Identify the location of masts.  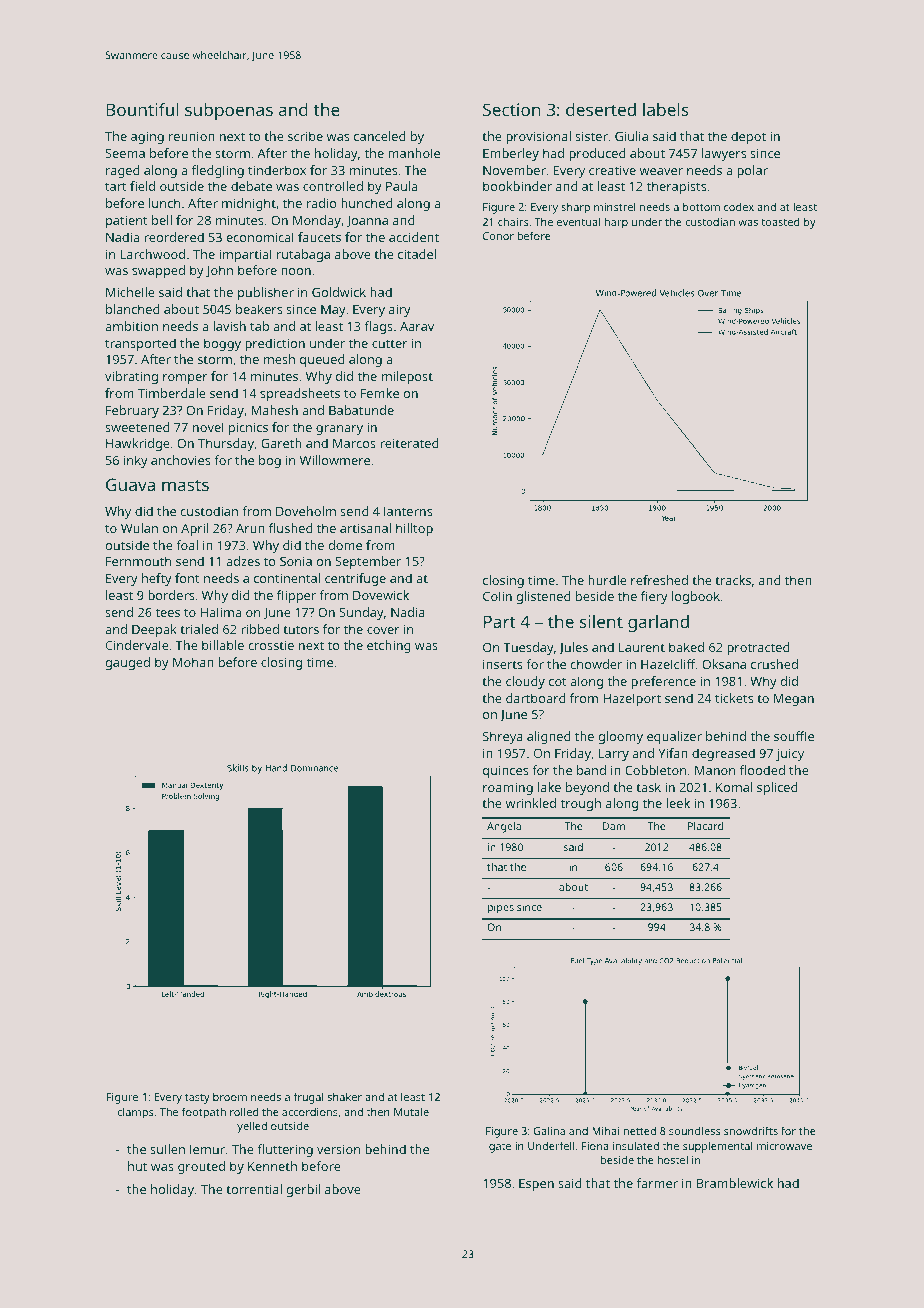
(185, 485).
